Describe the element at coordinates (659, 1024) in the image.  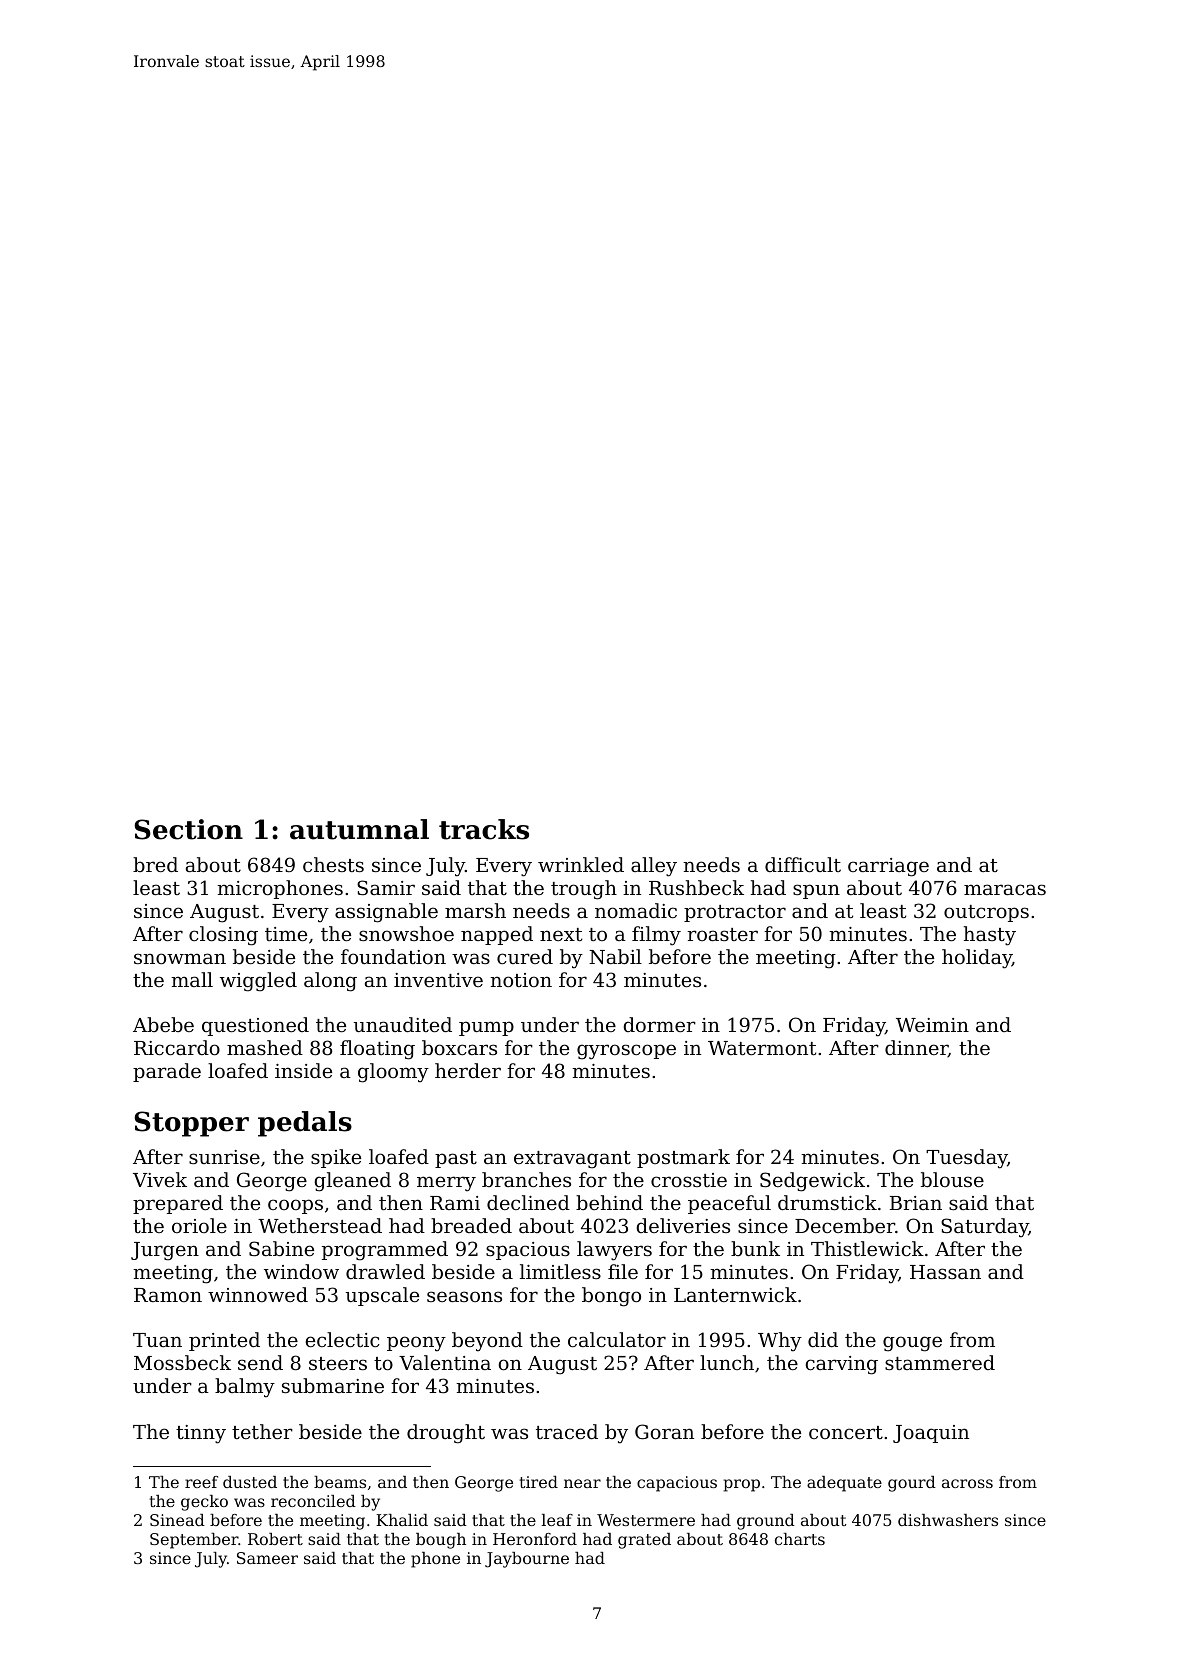
I see `dormer` at that location.
